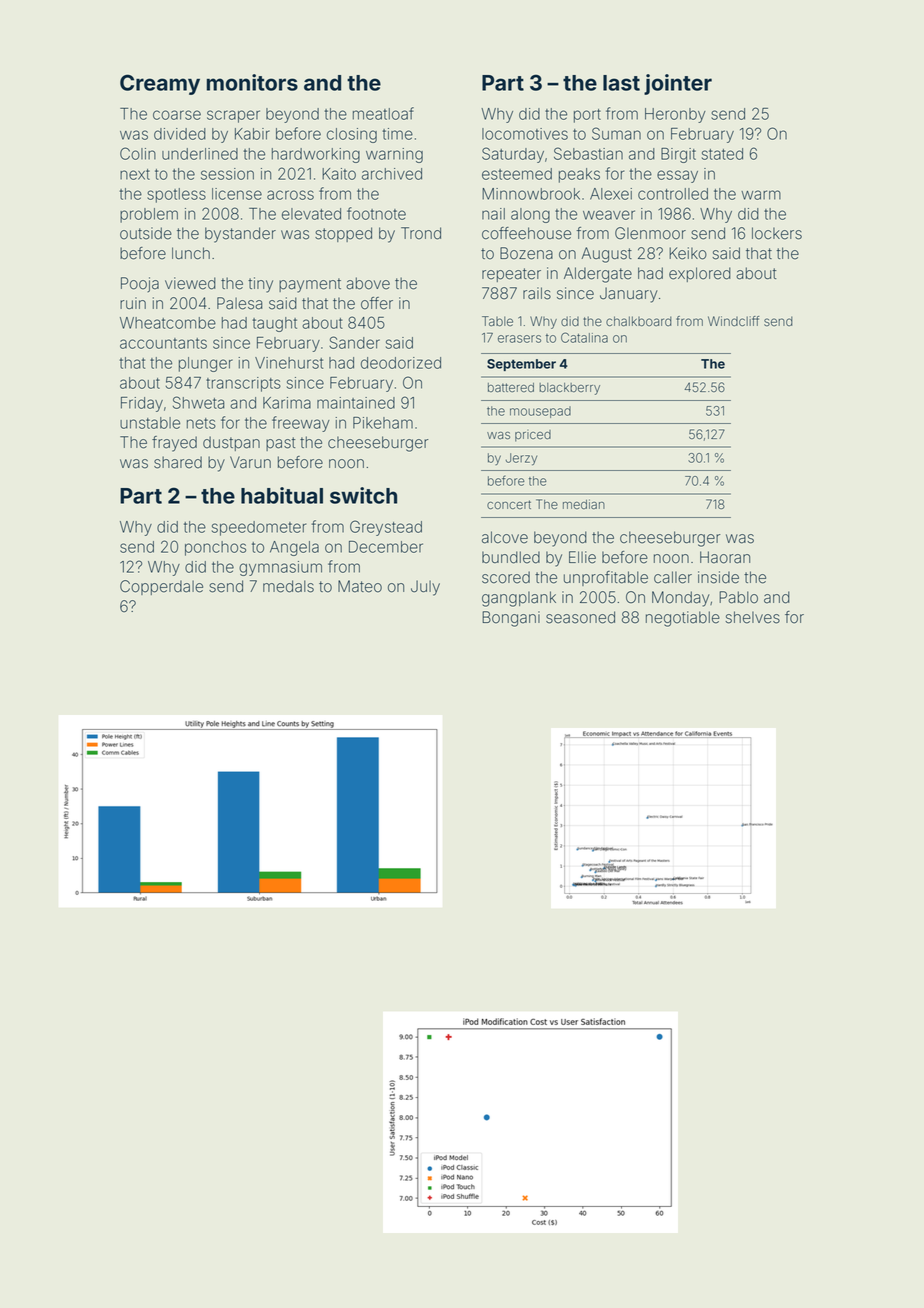  I want to click on gangplank, so click(519, 599).
